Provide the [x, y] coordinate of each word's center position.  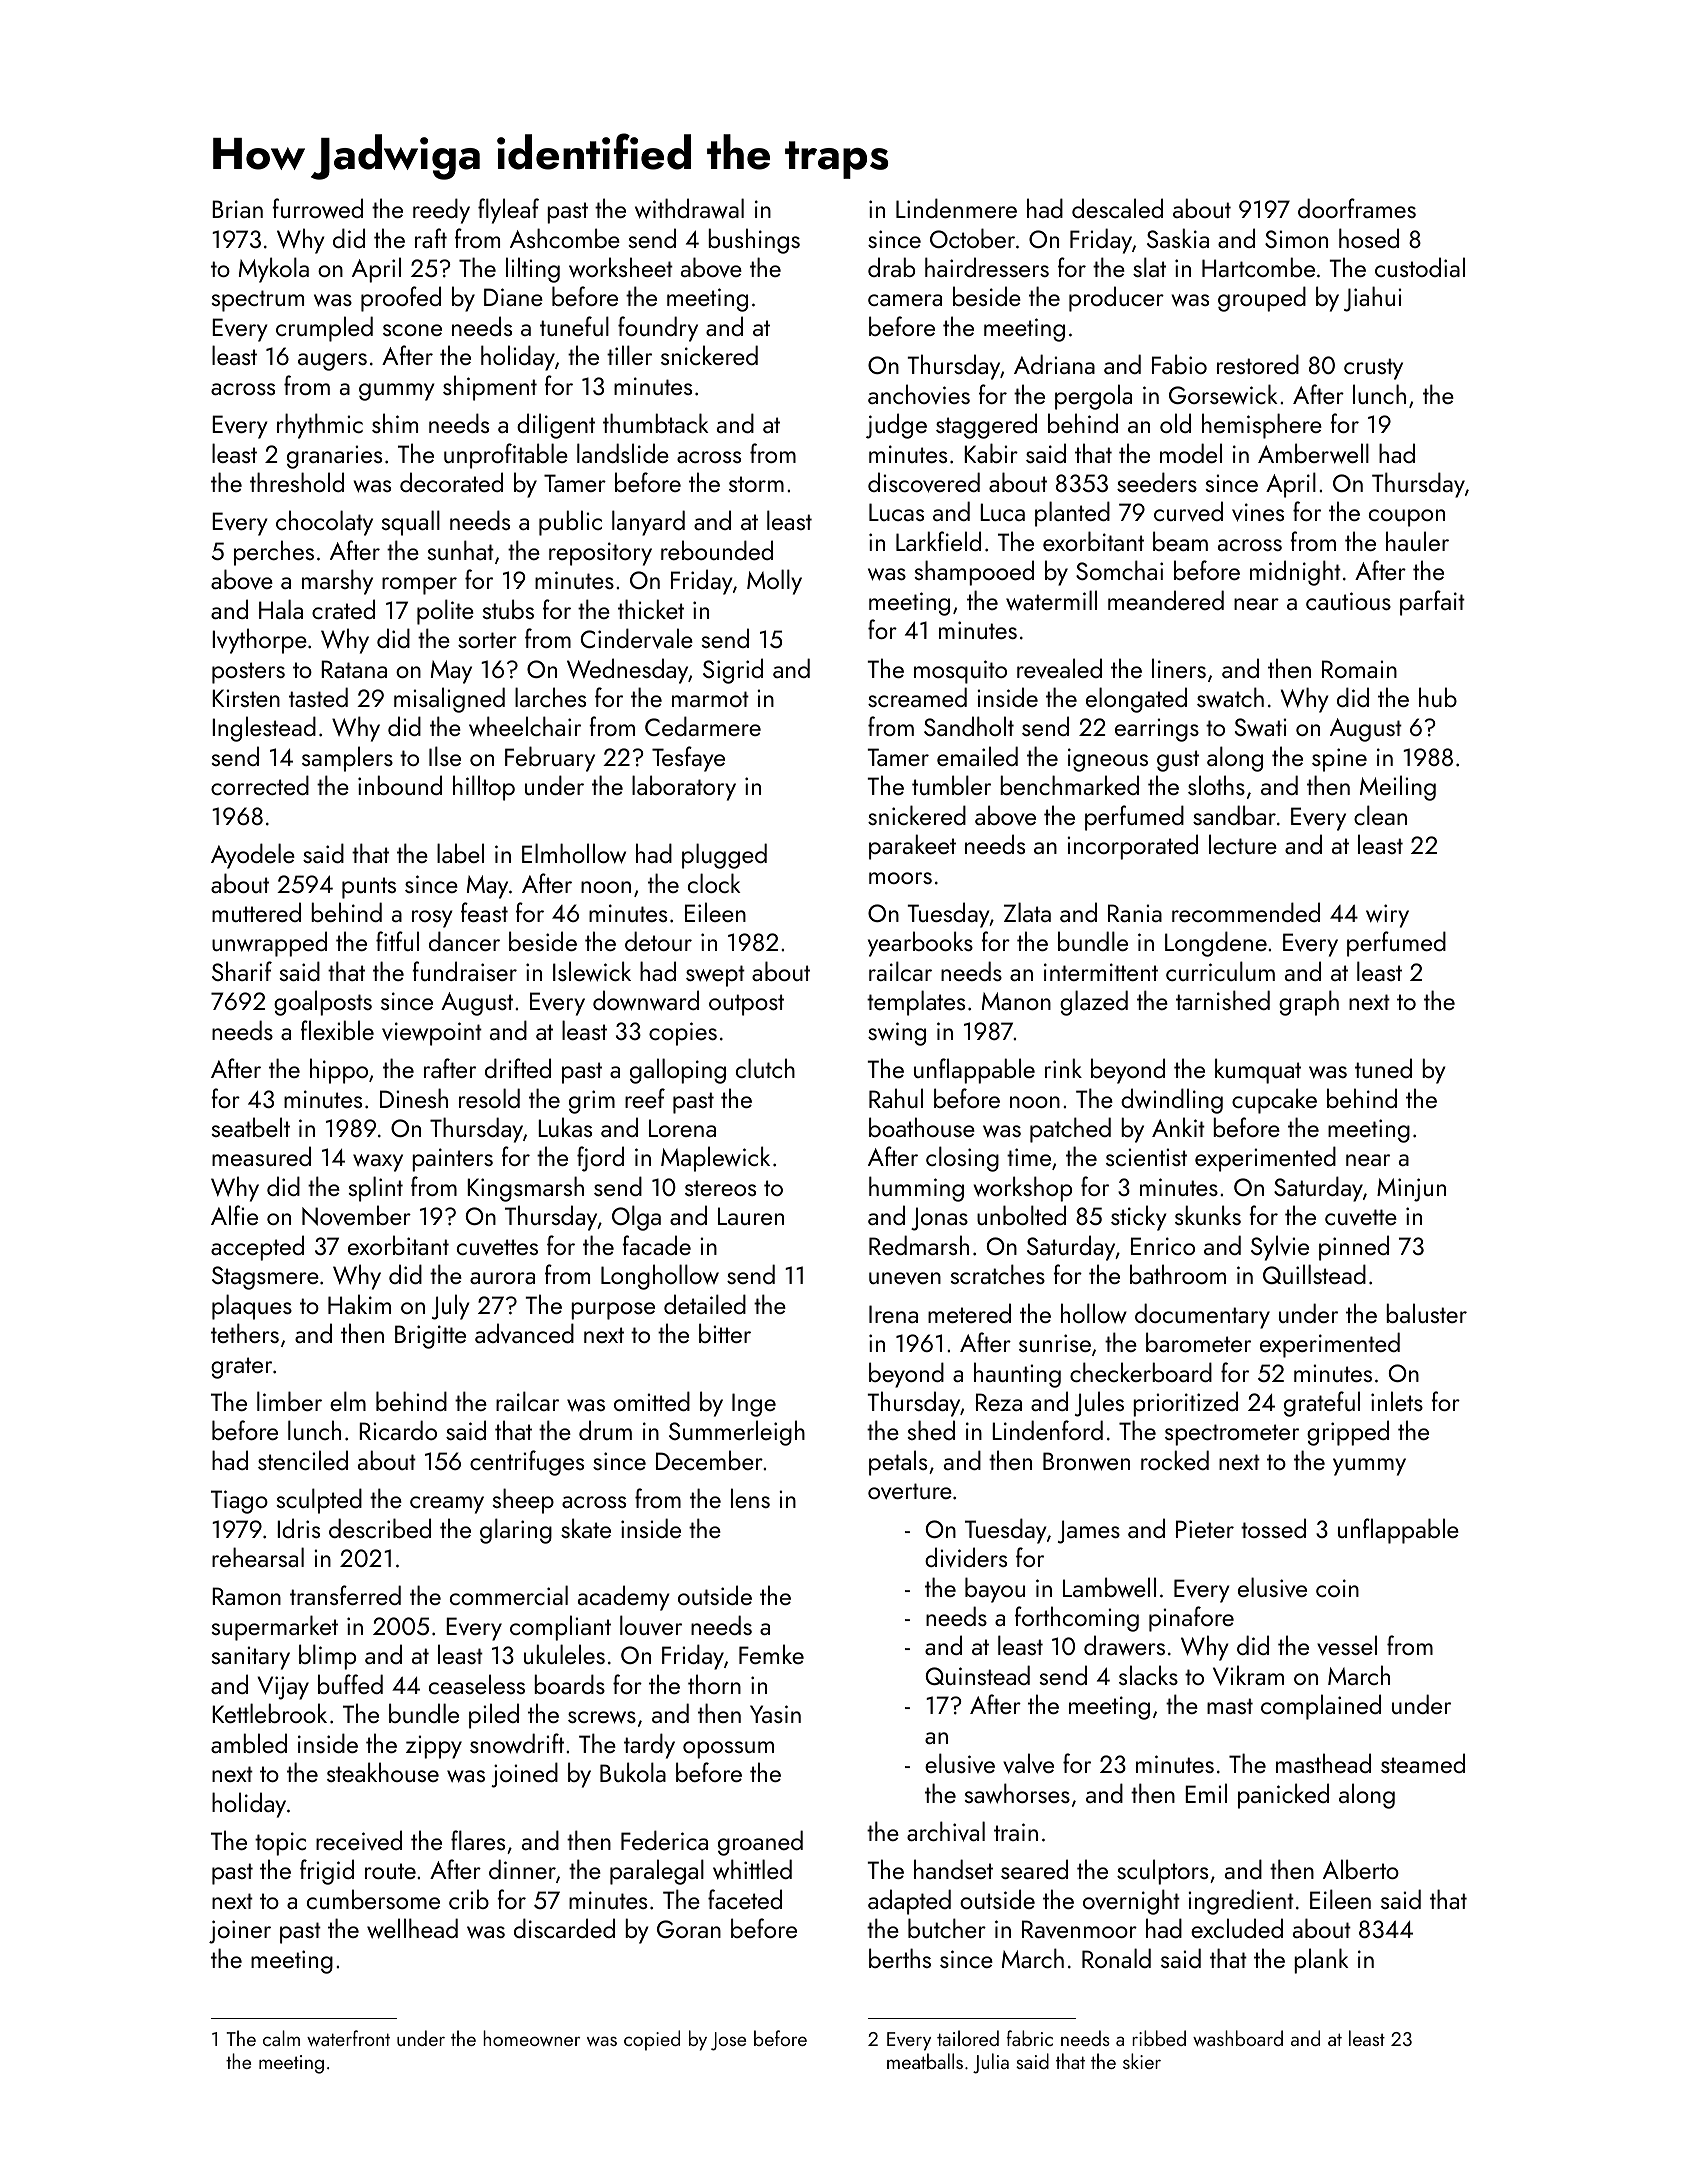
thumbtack [656, 423]
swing [897, 1034]
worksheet [621, 267]
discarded [564, 1928]
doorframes [1357, 208]
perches [274, 553]
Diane [513, 297]
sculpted [319, 1501]
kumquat [1258, 1071]
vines [1258, 512]
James [1089, 1532]
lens [750, 1498]
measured [261, 1156]
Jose [728, 2041]
